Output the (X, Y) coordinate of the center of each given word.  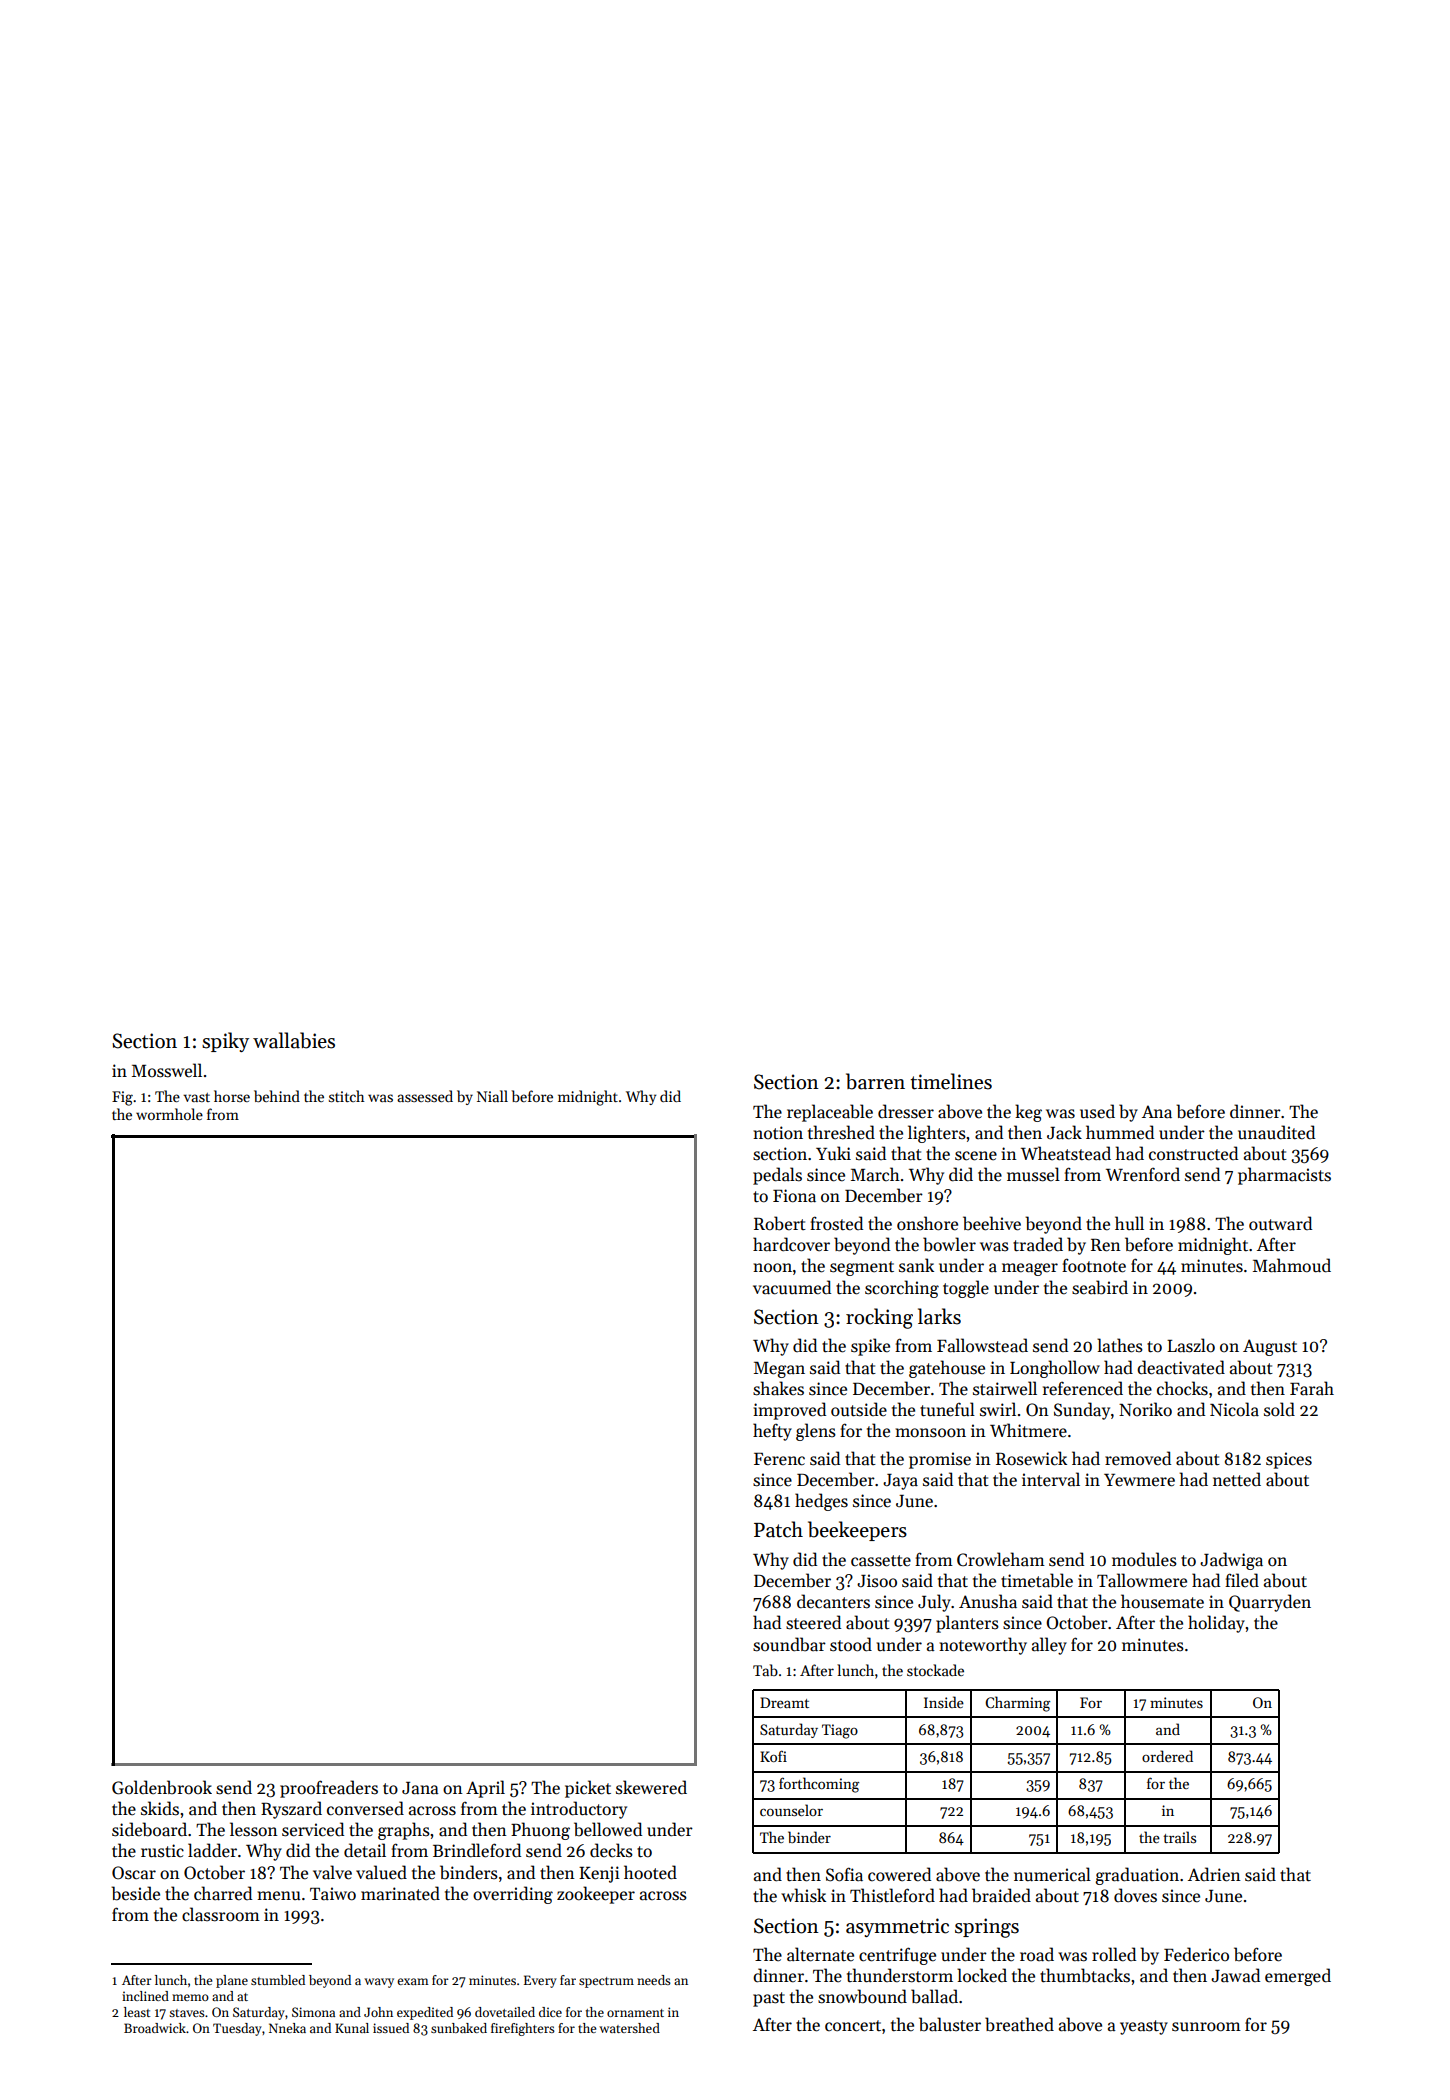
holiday (1216, 1624)
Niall (492, 1096)
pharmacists (1284, 1176)
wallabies (294, 1040)
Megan (779, 1370)
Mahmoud (1292, 1265)
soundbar (789, 1644)
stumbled (278, 1980)
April (485, 1789)
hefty (772, 1432)
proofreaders (329, 1789)
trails (1179, 1837)
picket (588, 1789)
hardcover (791, 1244)
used (1097, 1111)
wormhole (169, 1114)
